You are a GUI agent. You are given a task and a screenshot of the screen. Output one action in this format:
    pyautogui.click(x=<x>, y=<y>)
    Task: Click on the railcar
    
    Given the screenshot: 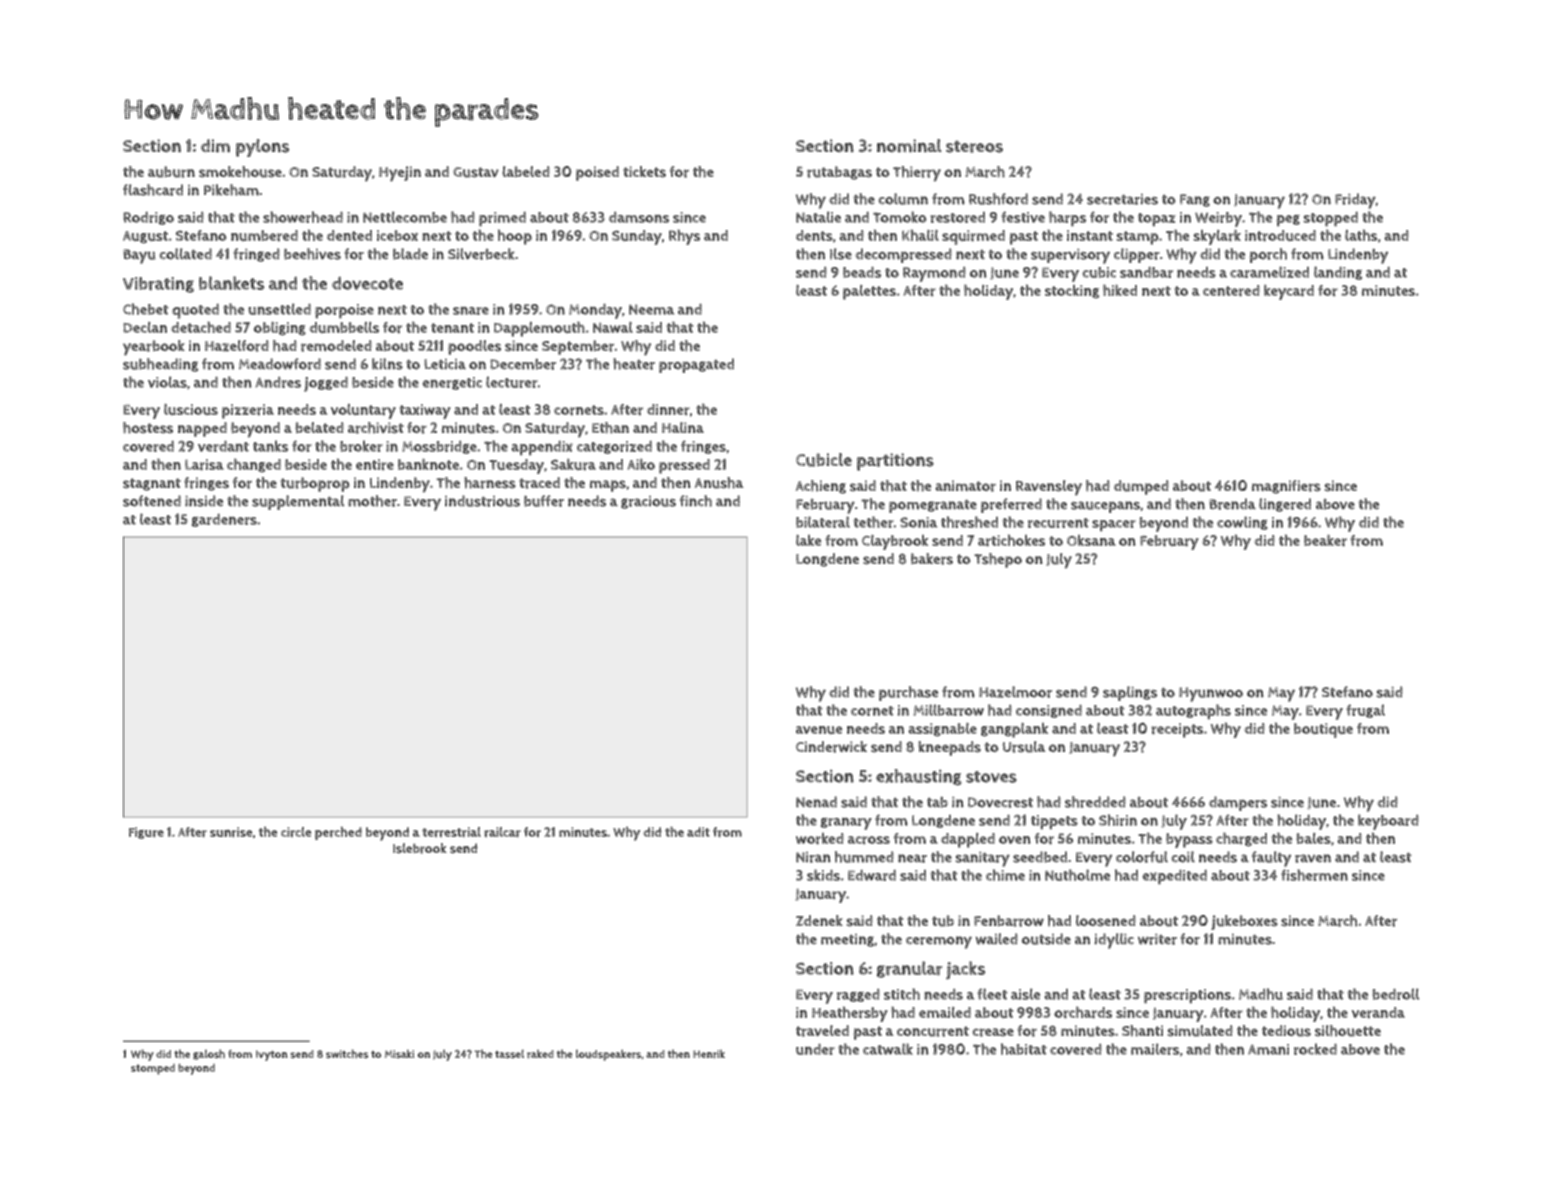 What is the action you would take?
    pyautogui.click(x=502, y=832)
